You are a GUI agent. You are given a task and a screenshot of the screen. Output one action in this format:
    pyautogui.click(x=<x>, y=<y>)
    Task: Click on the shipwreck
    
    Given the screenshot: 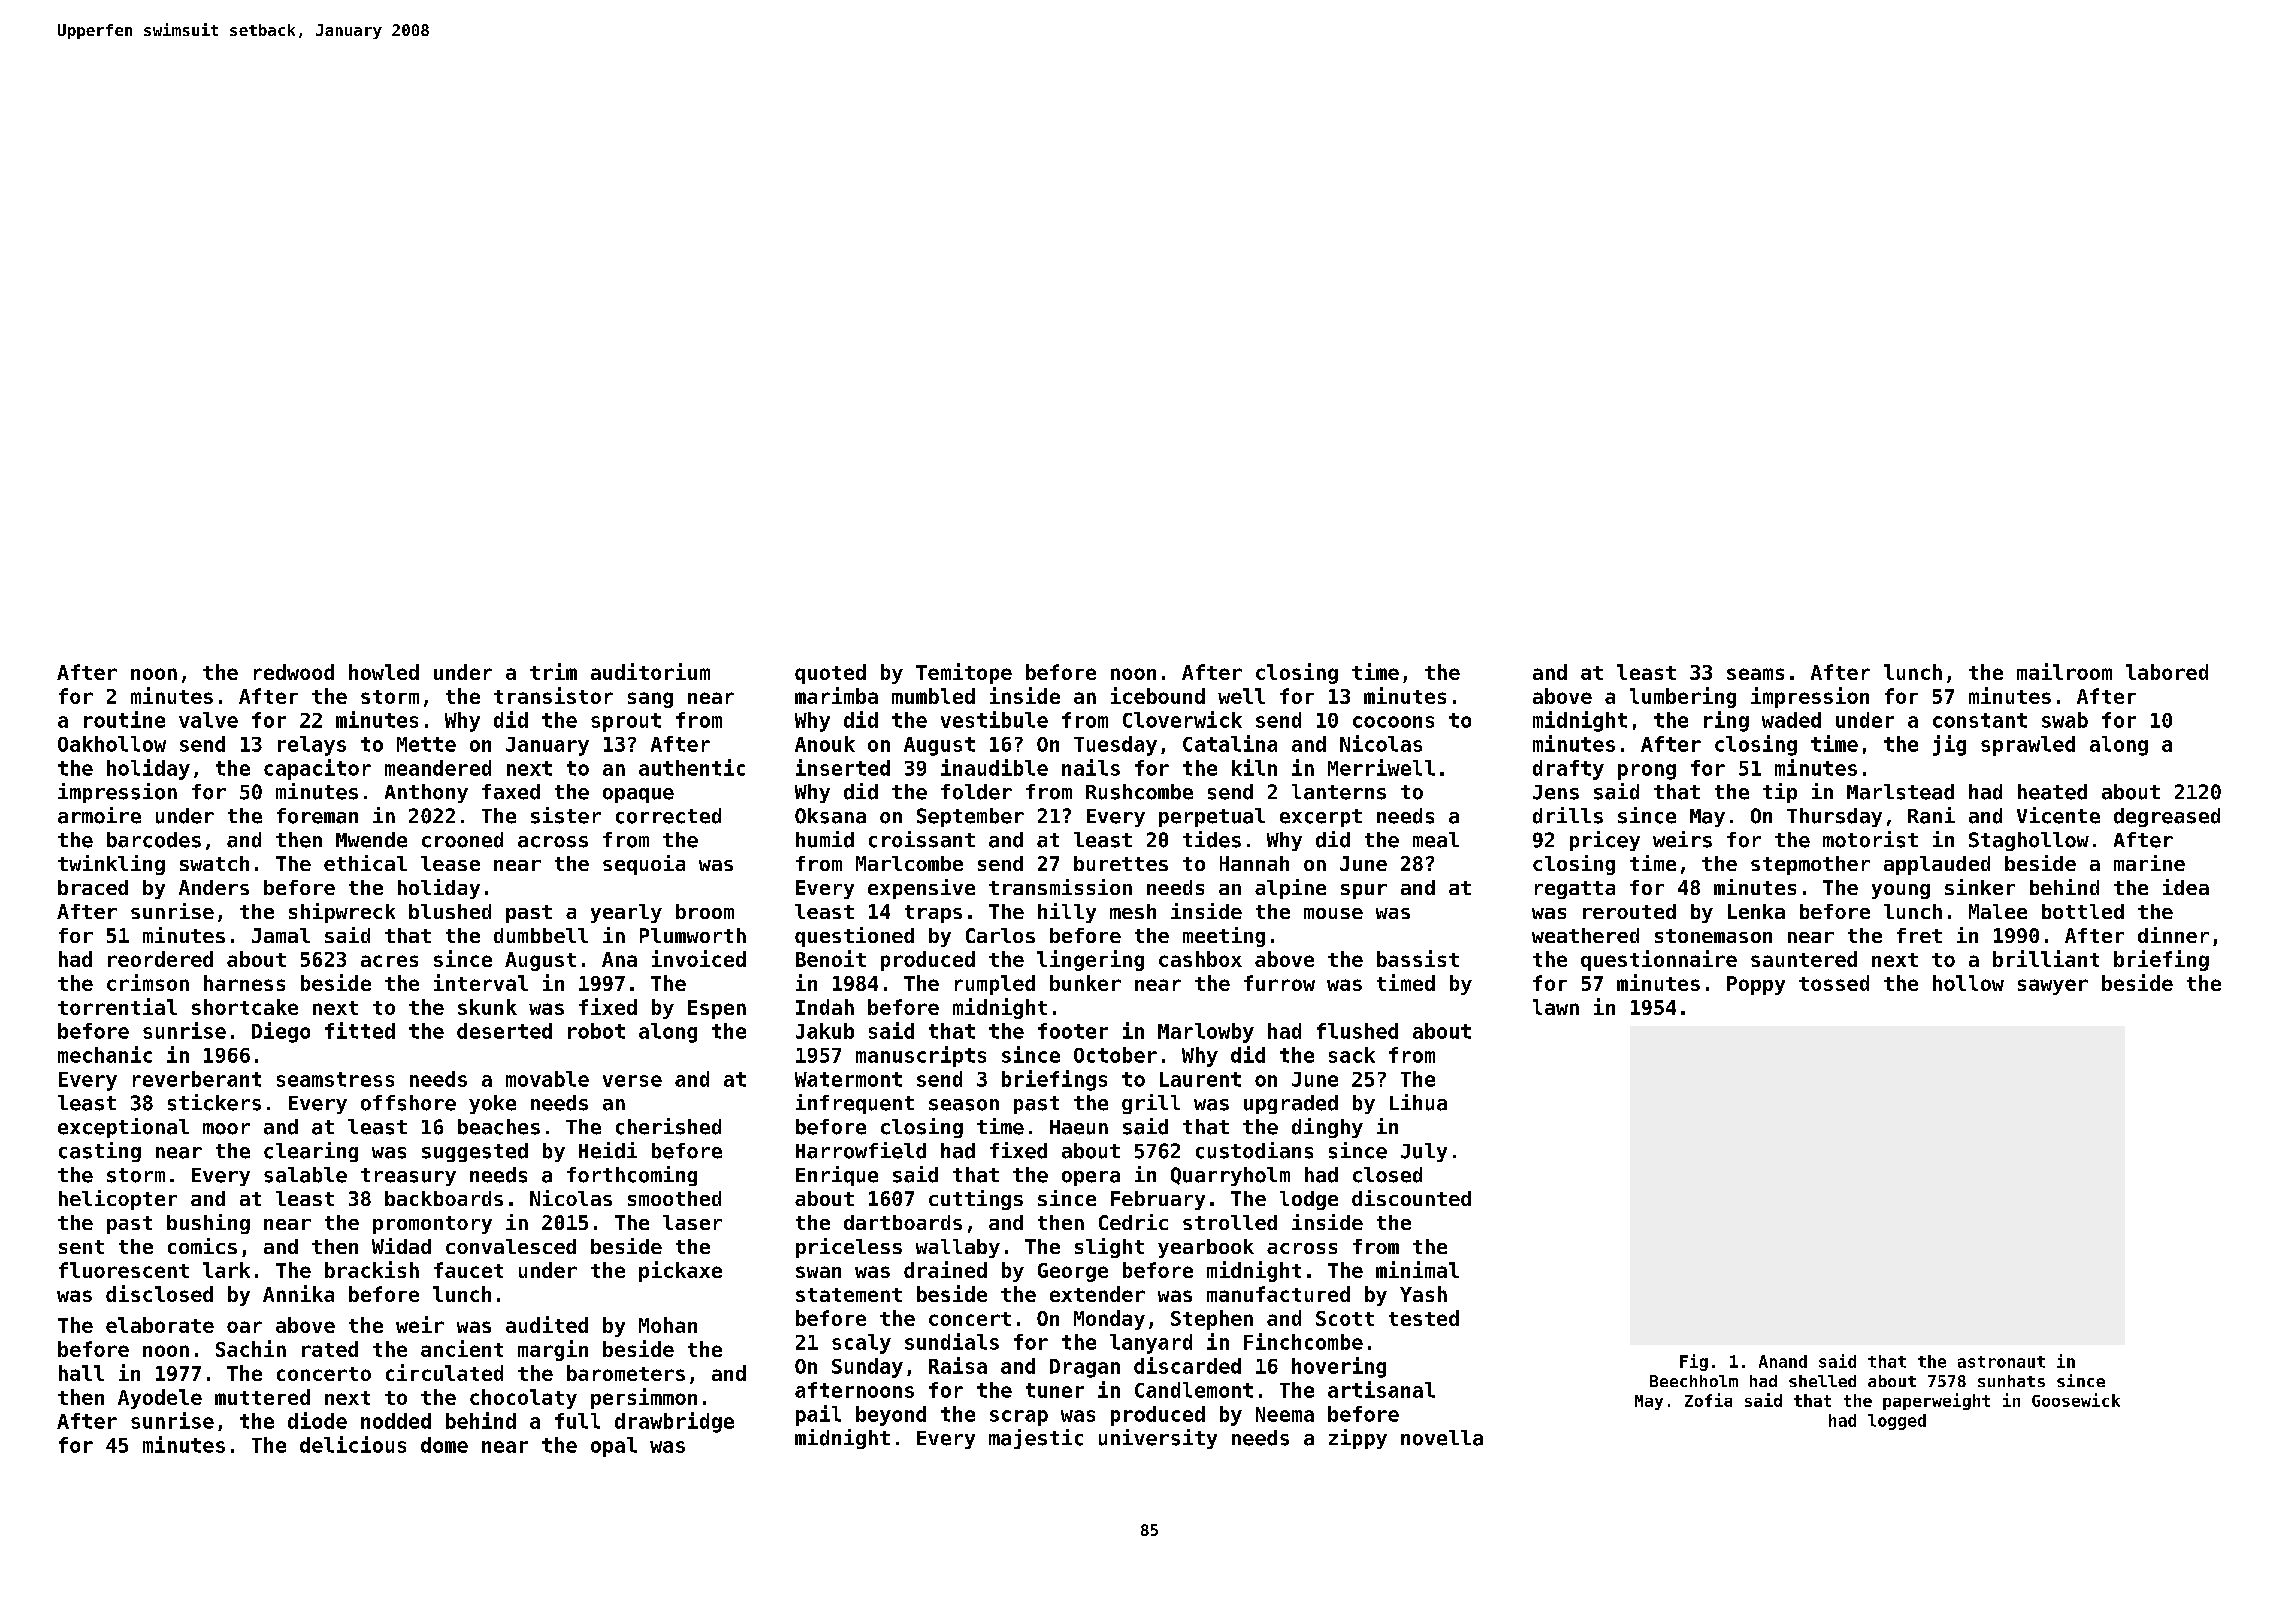 What is the action you would take?
    pyautogui.click(x=342, y=913)
